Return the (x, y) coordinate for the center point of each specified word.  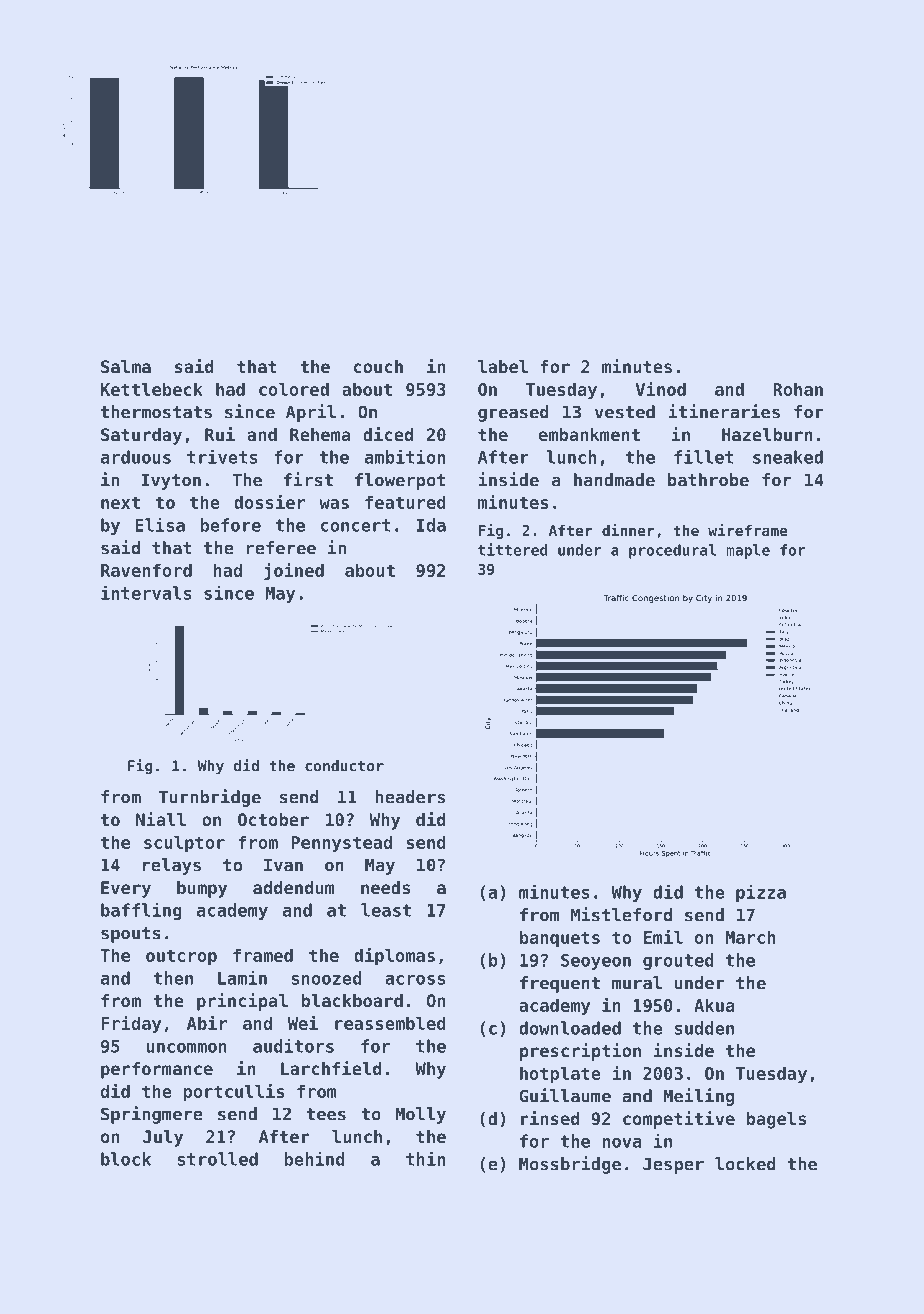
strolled (217, 1159)
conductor (344, 766)
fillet (704, 456)
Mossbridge (570, 1165)
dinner (628, 530)
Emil (663, 937)
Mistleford (621, 914)
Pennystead (341, 844)
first (308, 479)
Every (126, 889)
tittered (513, 549)
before (230, 525)
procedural (672, 551)
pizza (761, 893)
